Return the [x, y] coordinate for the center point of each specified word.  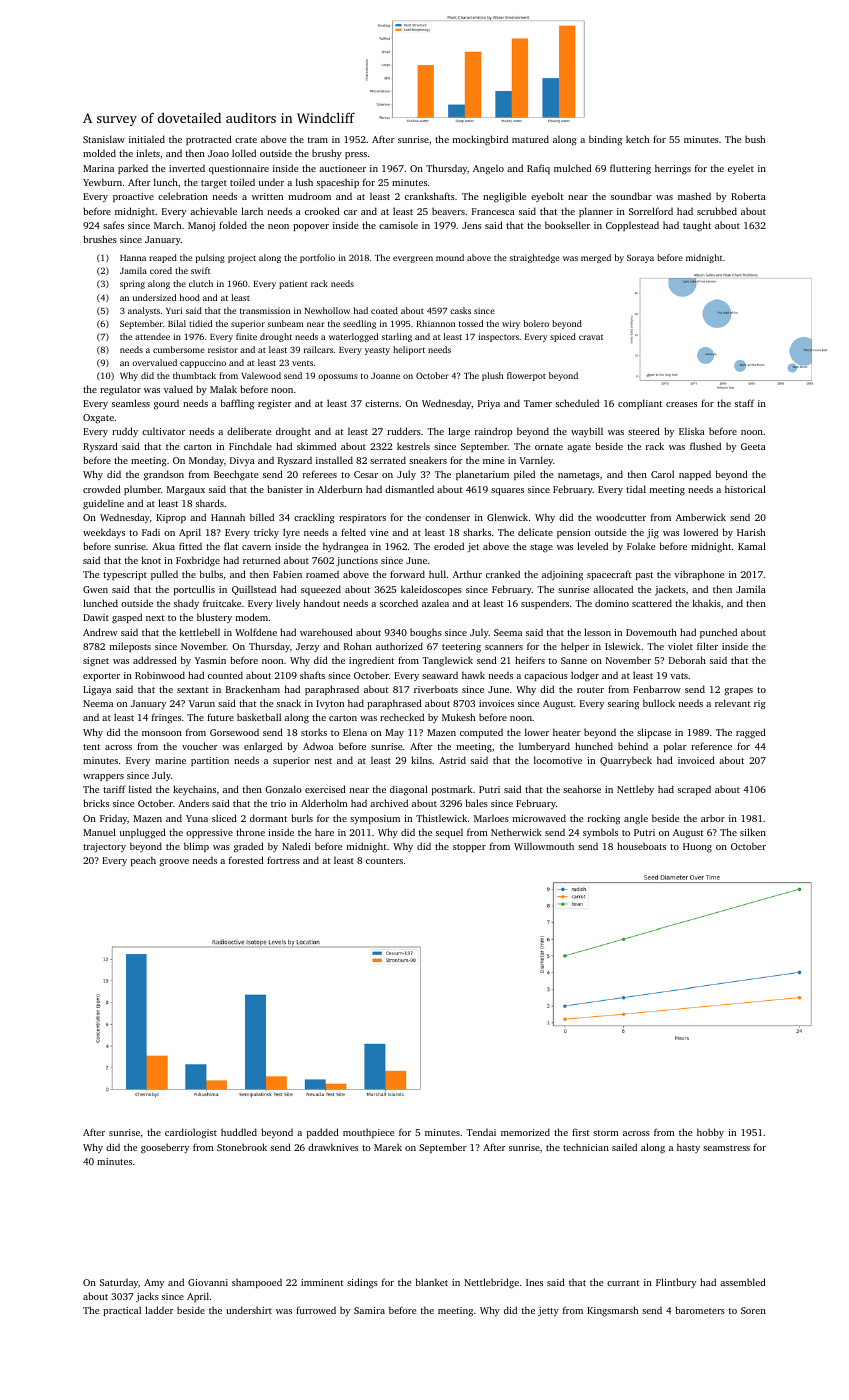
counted [225, 675]
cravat [591, 337]
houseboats [641, 846]
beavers [448, 211]
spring [132, 284]
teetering [461, 648]
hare [324, 832]
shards [210, 503]
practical [122, 1311]
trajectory [104, 847]
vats [679, 676]
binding [605, 140]
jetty [548, 1311]
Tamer [538, 403]
